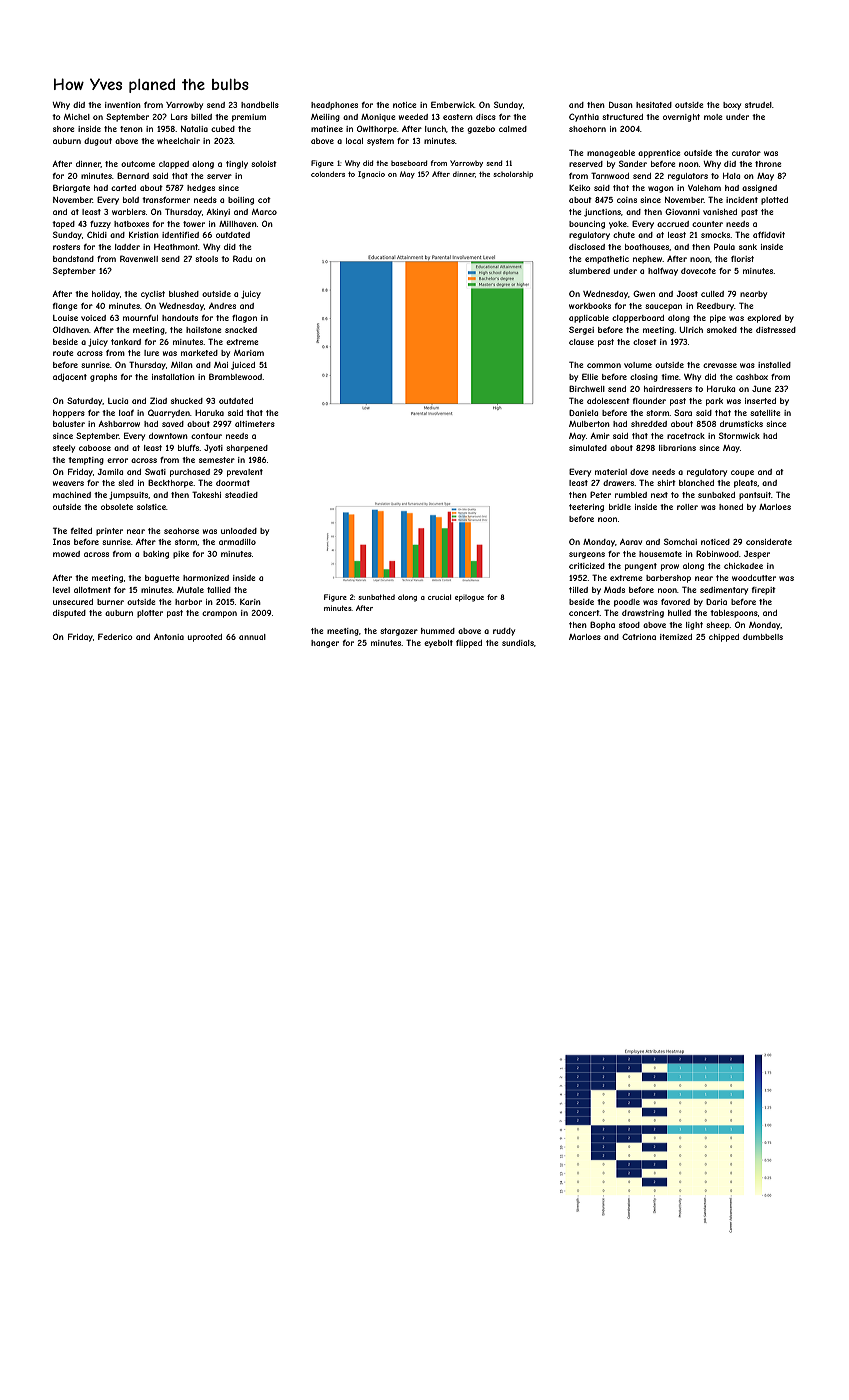 This screenshot has width=849, height=1400. I want to click on coins, so click(627, 200).
